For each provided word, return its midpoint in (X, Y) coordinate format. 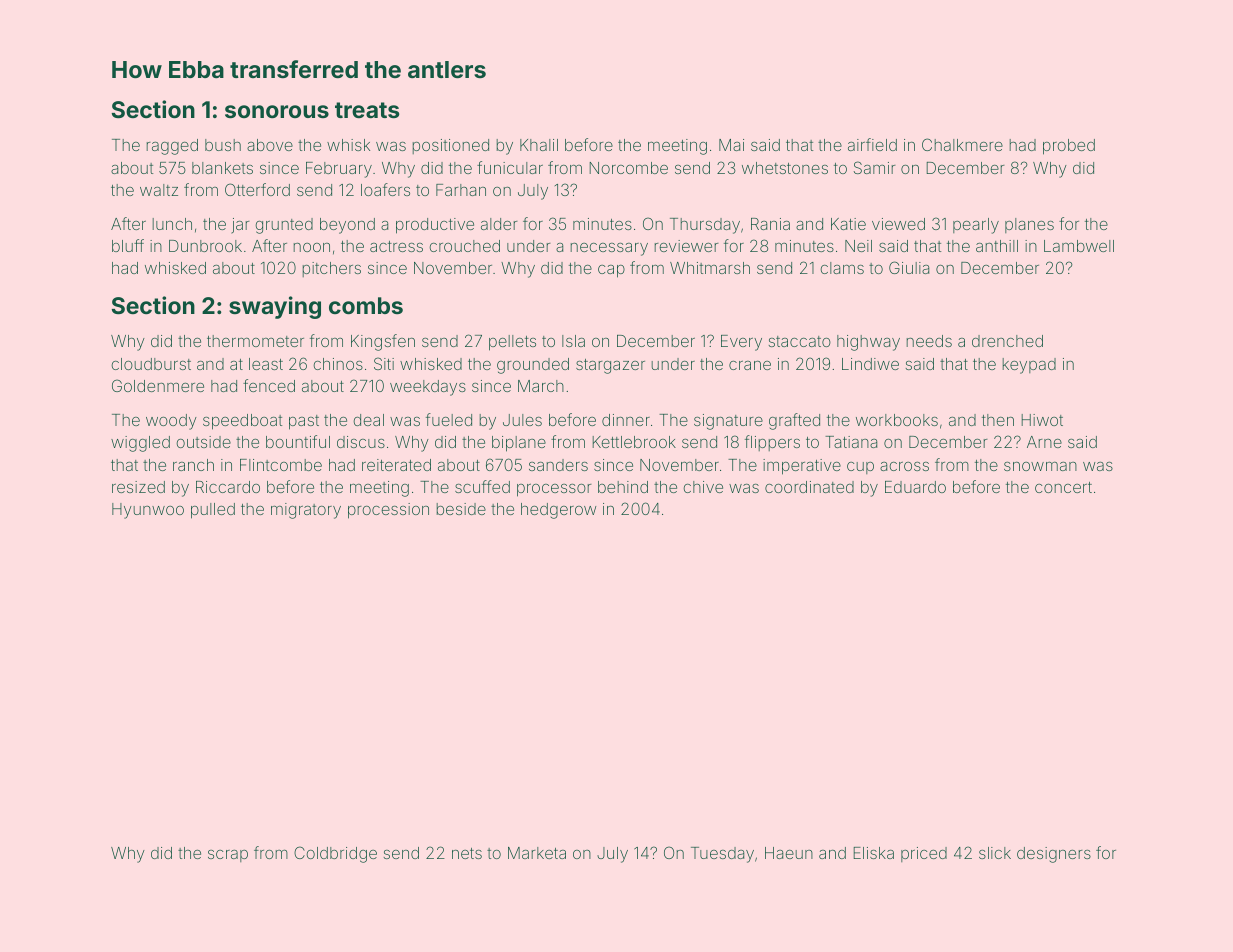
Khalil (539, 145)
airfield (872, 144)
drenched (1007, 341)
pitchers (331, 269)
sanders (558, 465)
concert (1063, 487)
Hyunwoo (148, 511)
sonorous (277, 111)
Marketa (537, 853)
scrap (228, 856)
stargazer (610, 366)
